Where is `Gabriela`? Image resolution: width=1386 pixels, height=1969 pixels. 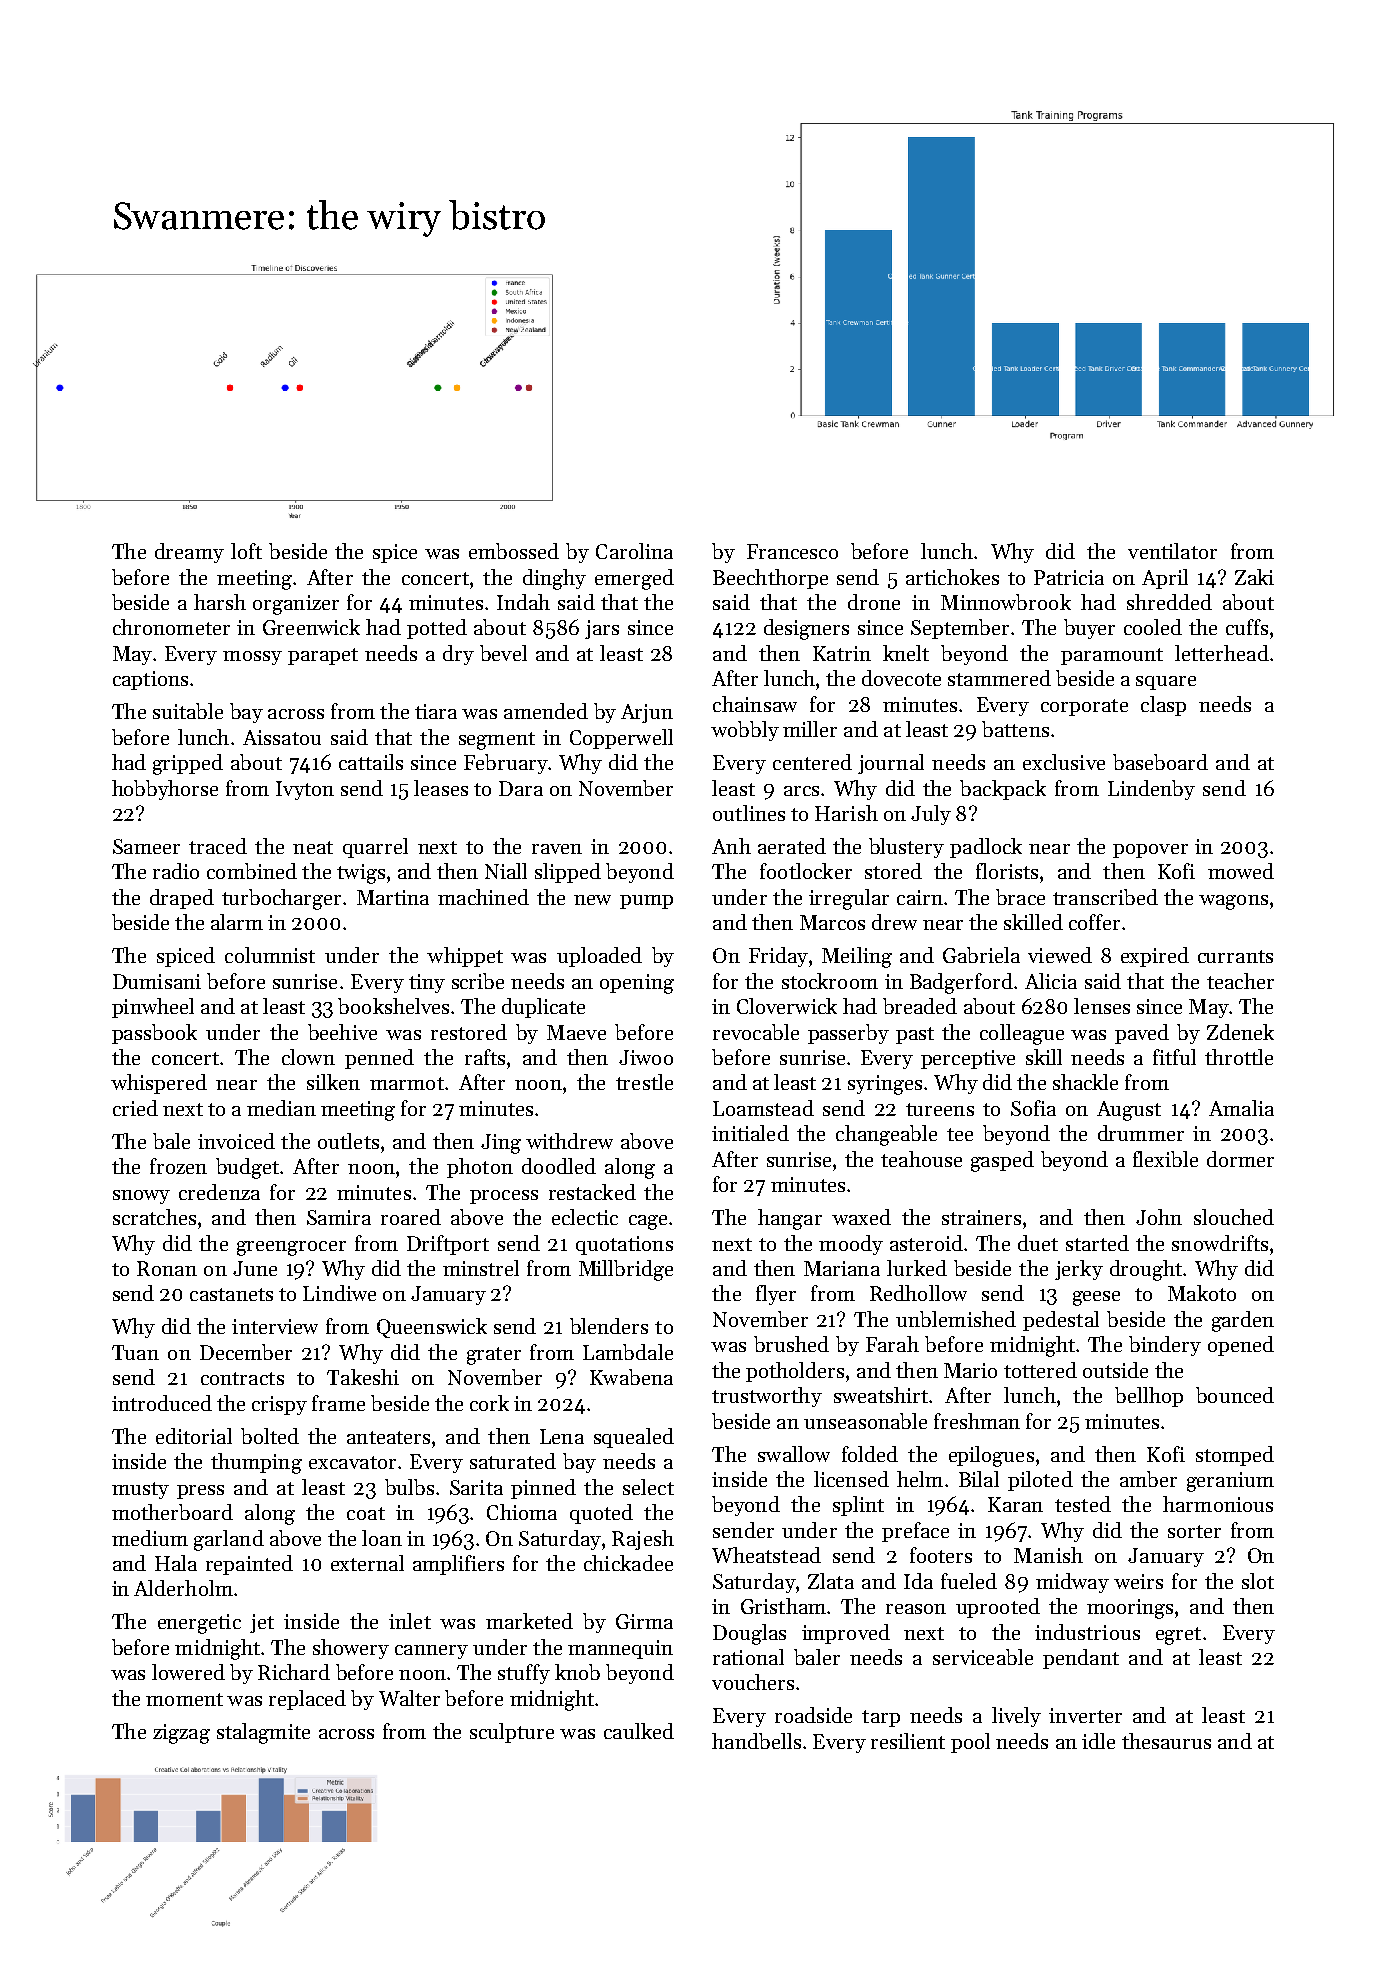 Gabriela is located at coordinates (981, 955).
